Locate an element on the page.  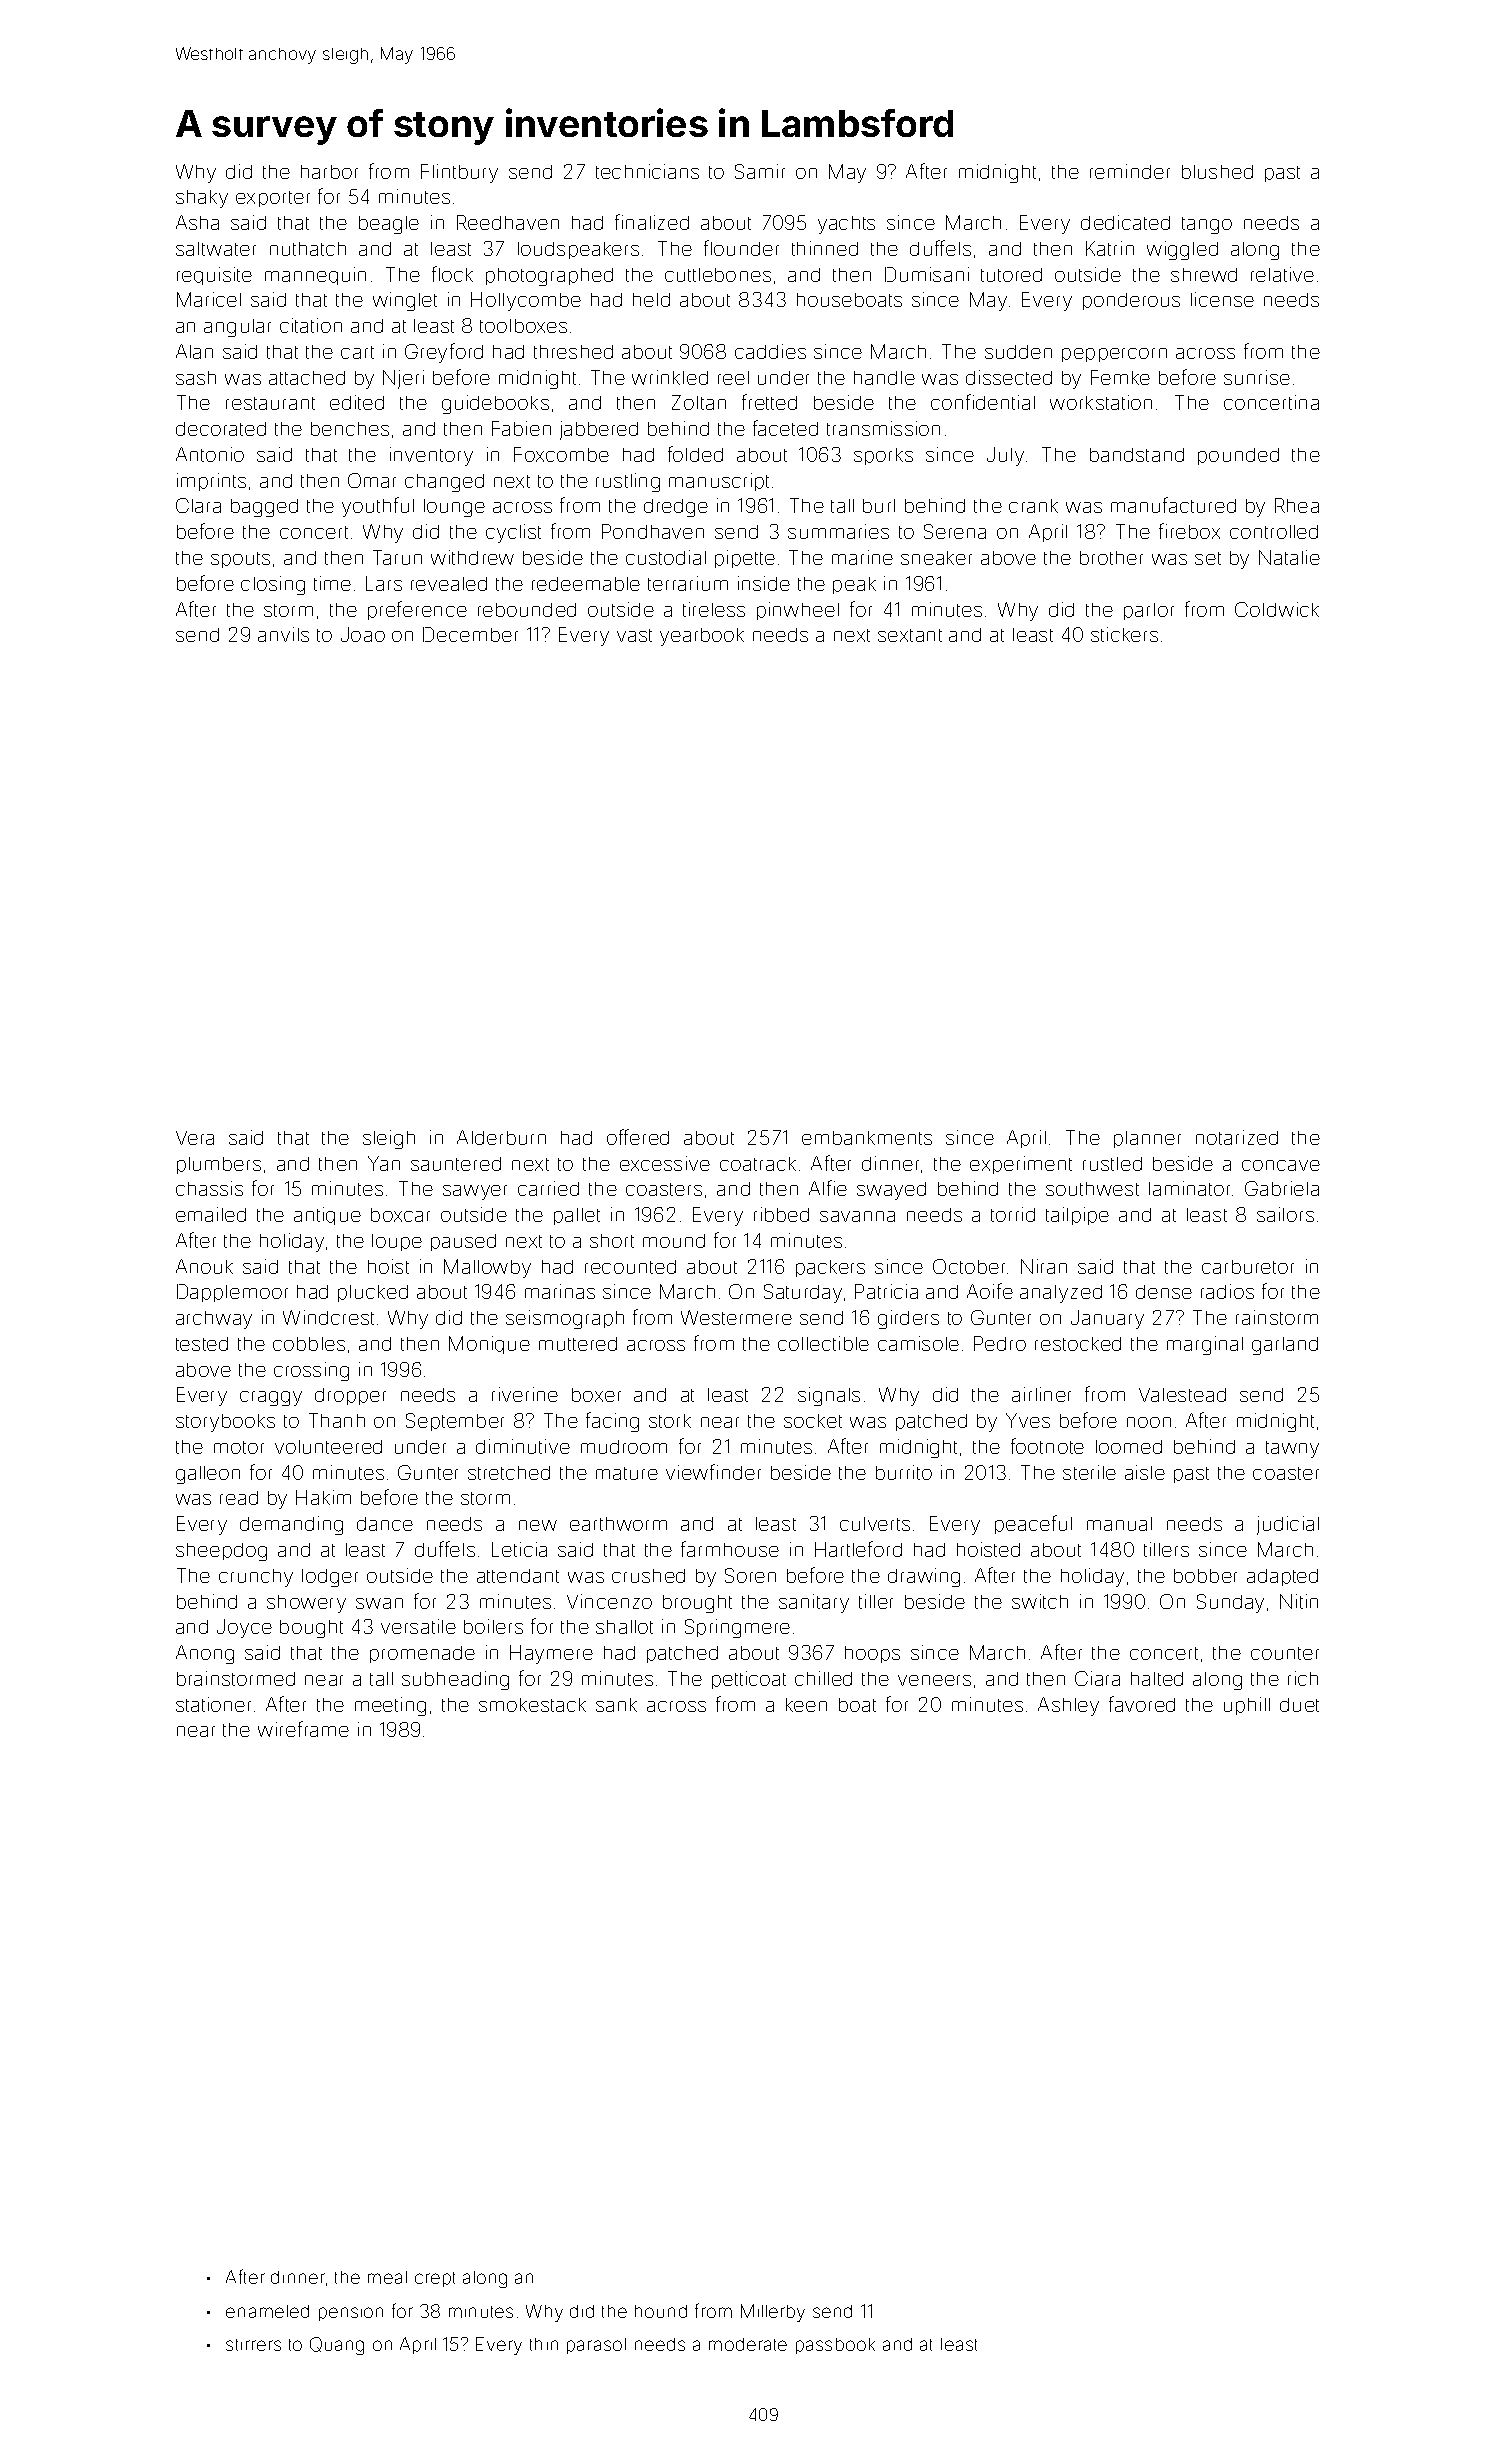
reminder is located at coordinates (1130, 171).
